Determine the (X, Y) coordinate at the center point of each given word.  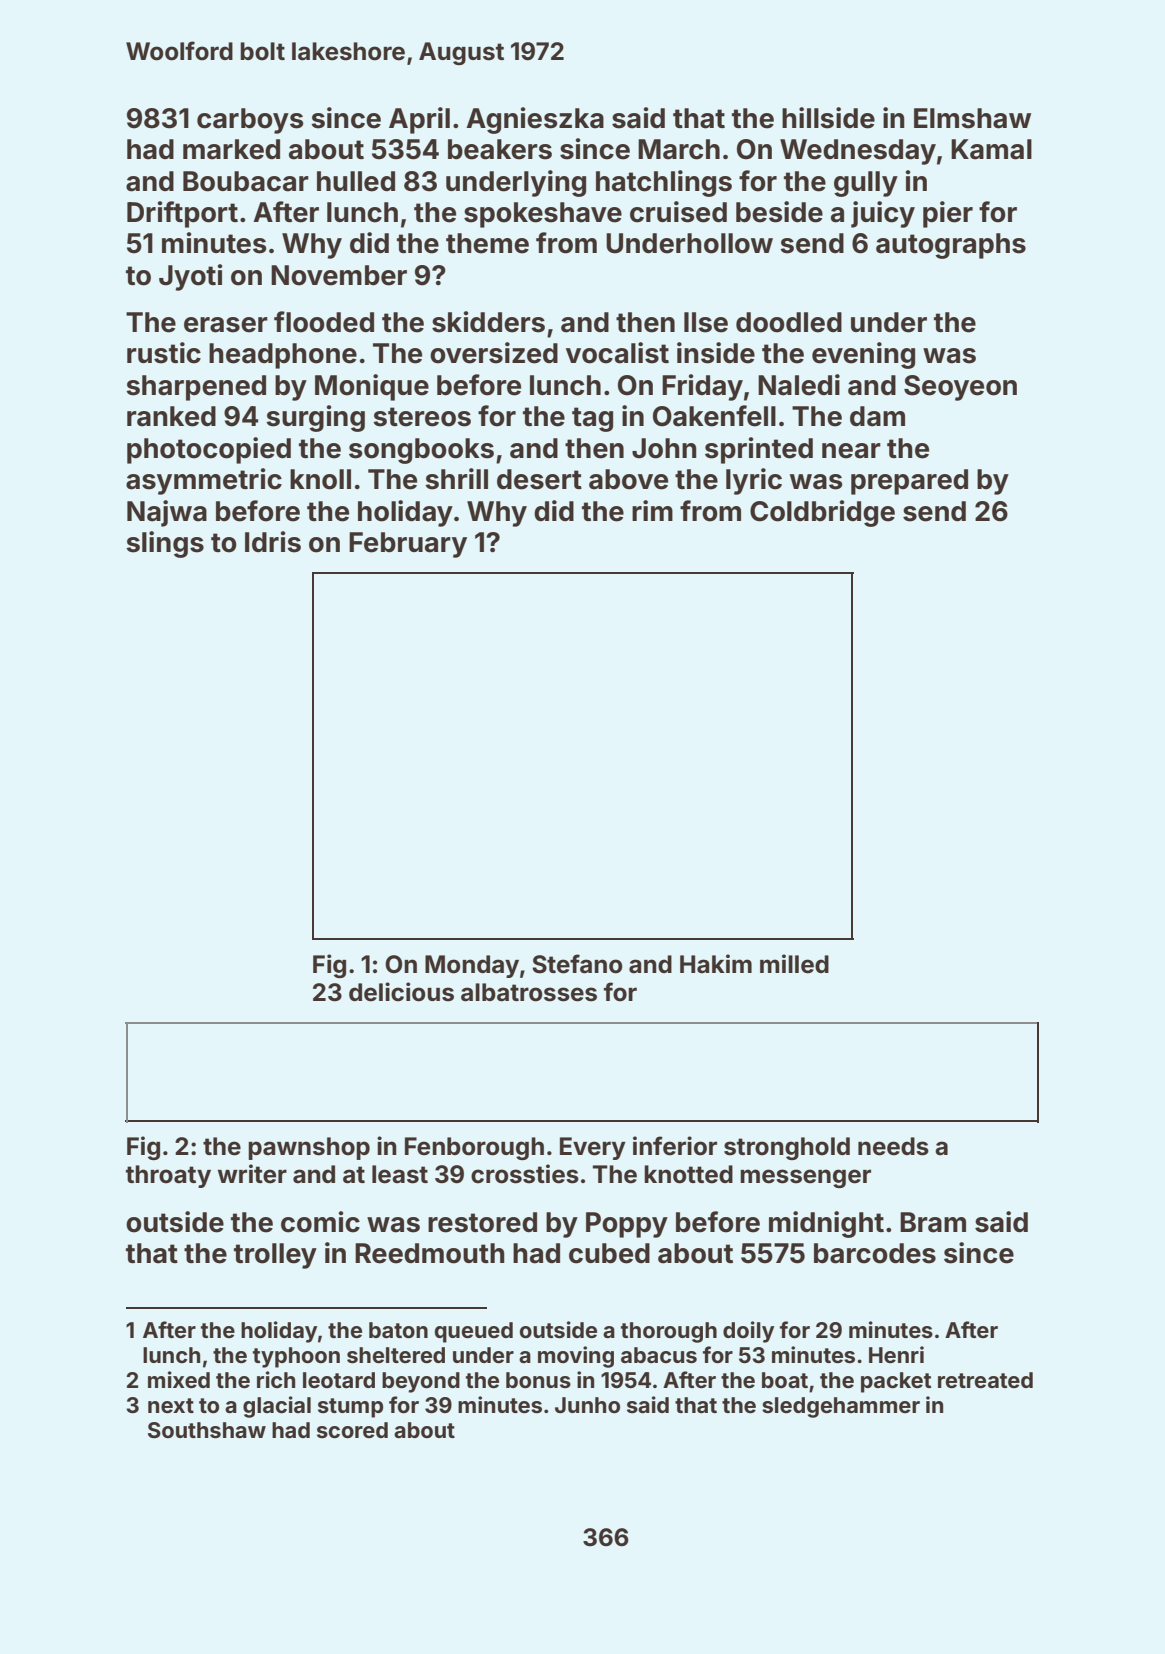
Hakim (716, 964)
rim (652, 510)
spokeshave (543, 215)
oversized (494, 353)
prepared (909, 482)
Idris (273, 542)
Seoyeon (960, 388)
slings (165, 544)
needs (893, 1146)
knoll (320, 479)
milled (794, 964)
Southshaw (207, 1430)
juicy (883, 214)
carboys (250, 121)
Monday (472, 966)
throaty (168, 1176)
